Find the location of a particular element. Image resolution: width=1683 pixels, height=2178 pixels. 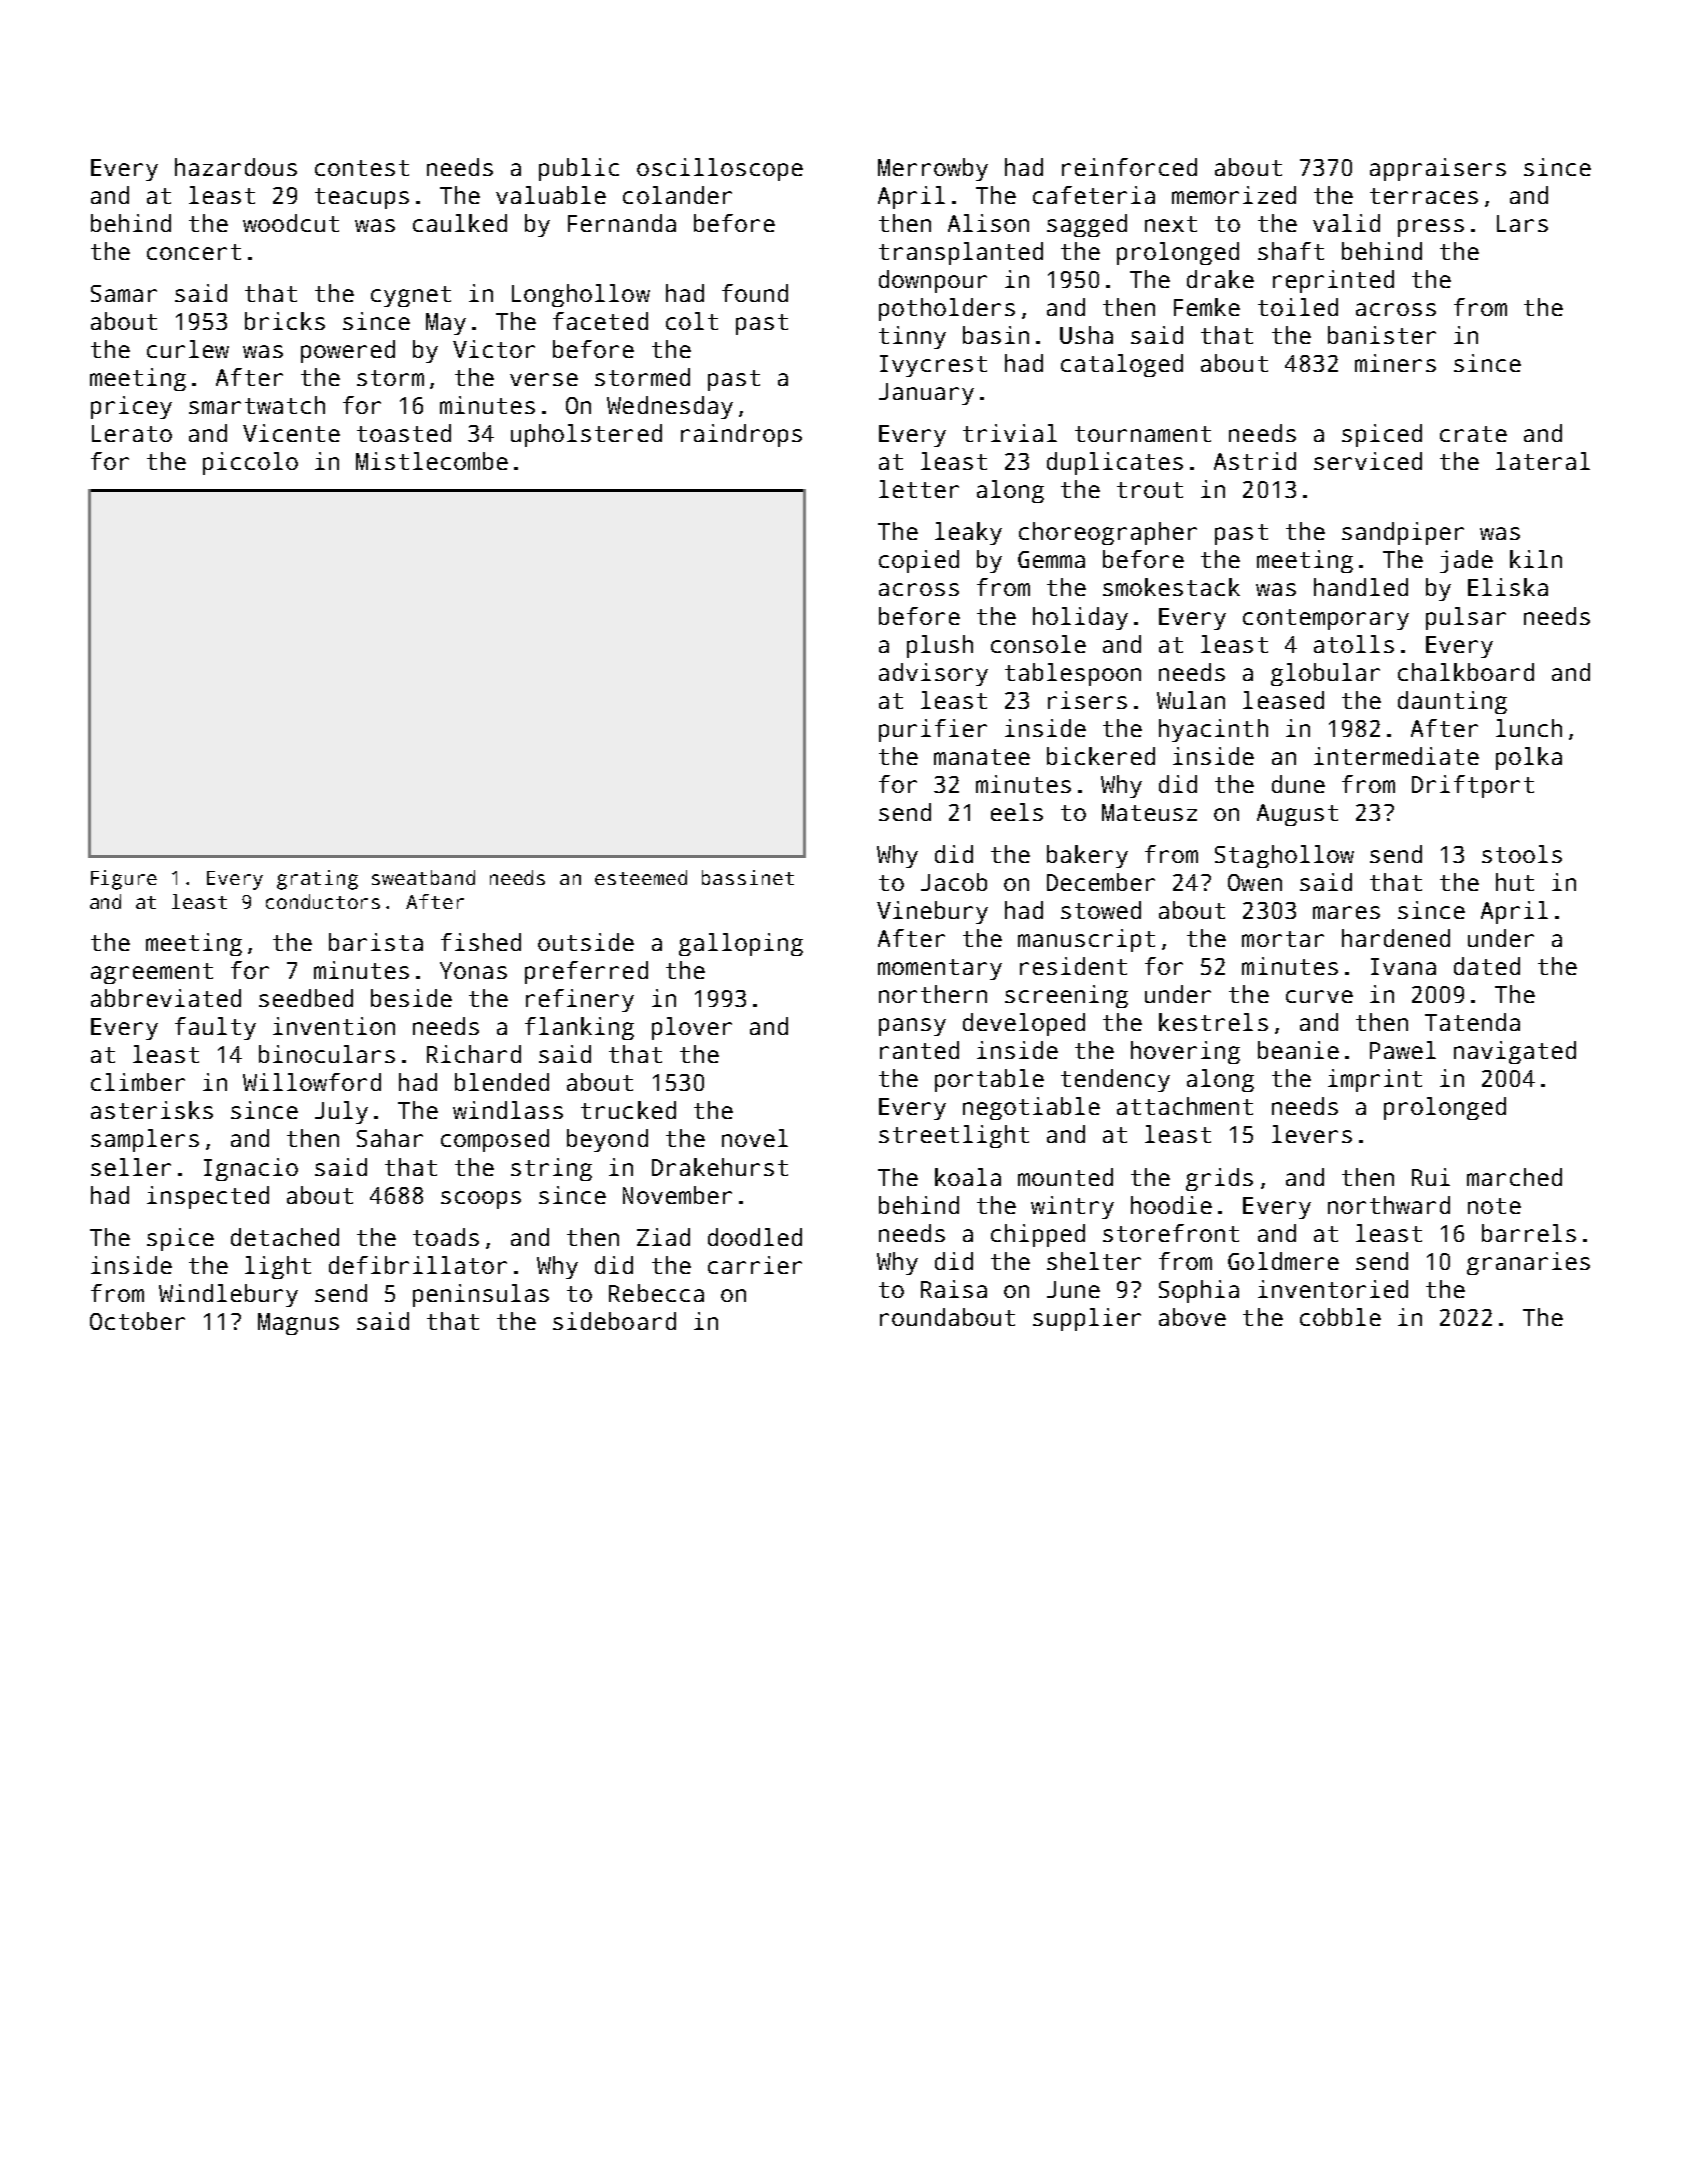

cobble is located at coordinates (1340, 1317).
